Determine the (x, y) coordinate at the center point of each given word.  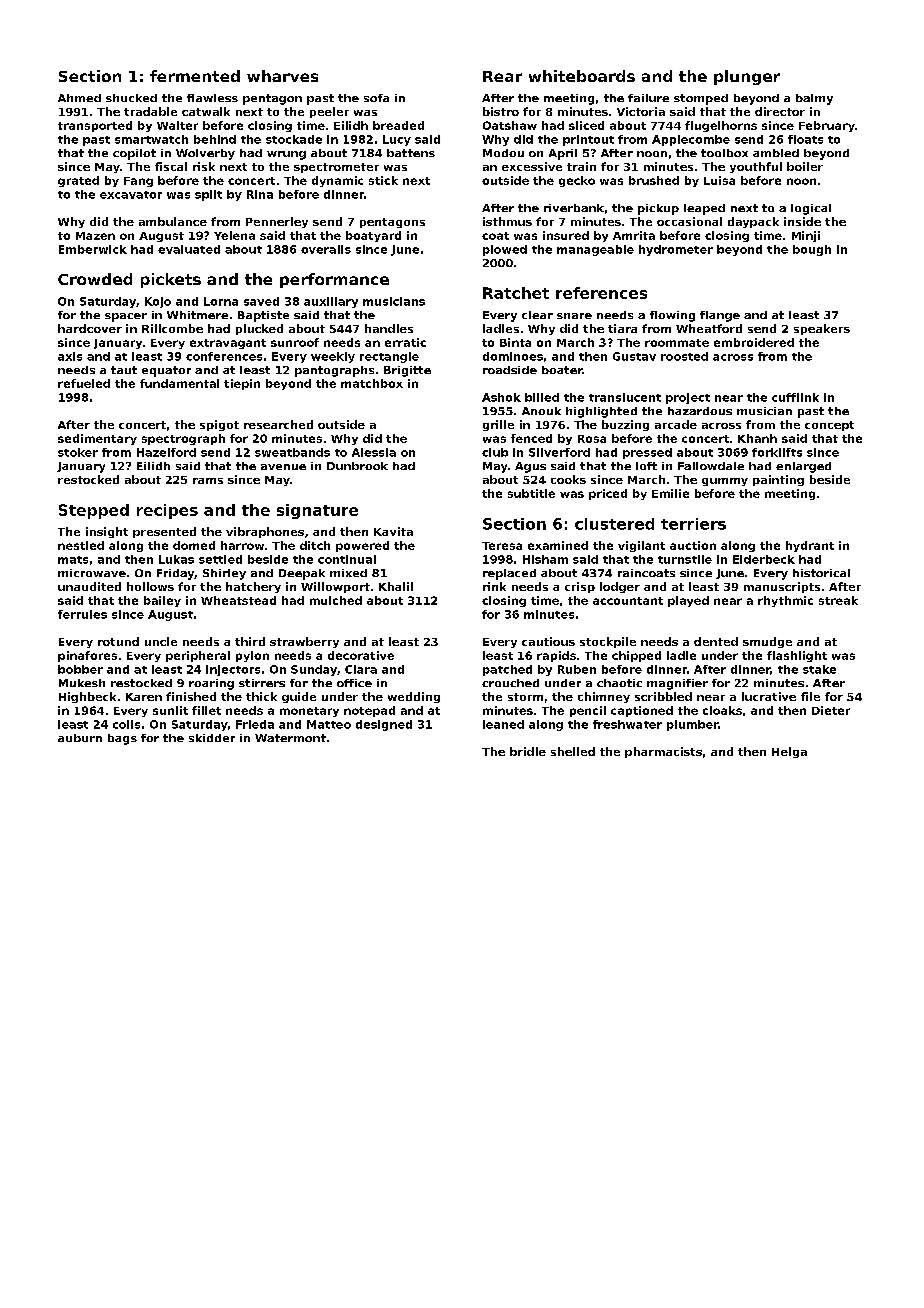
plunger (747, 77)
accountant (628, 601)
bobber (80, 669)
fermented (195, 76)
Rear (502, 76)
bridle (528, 751)
